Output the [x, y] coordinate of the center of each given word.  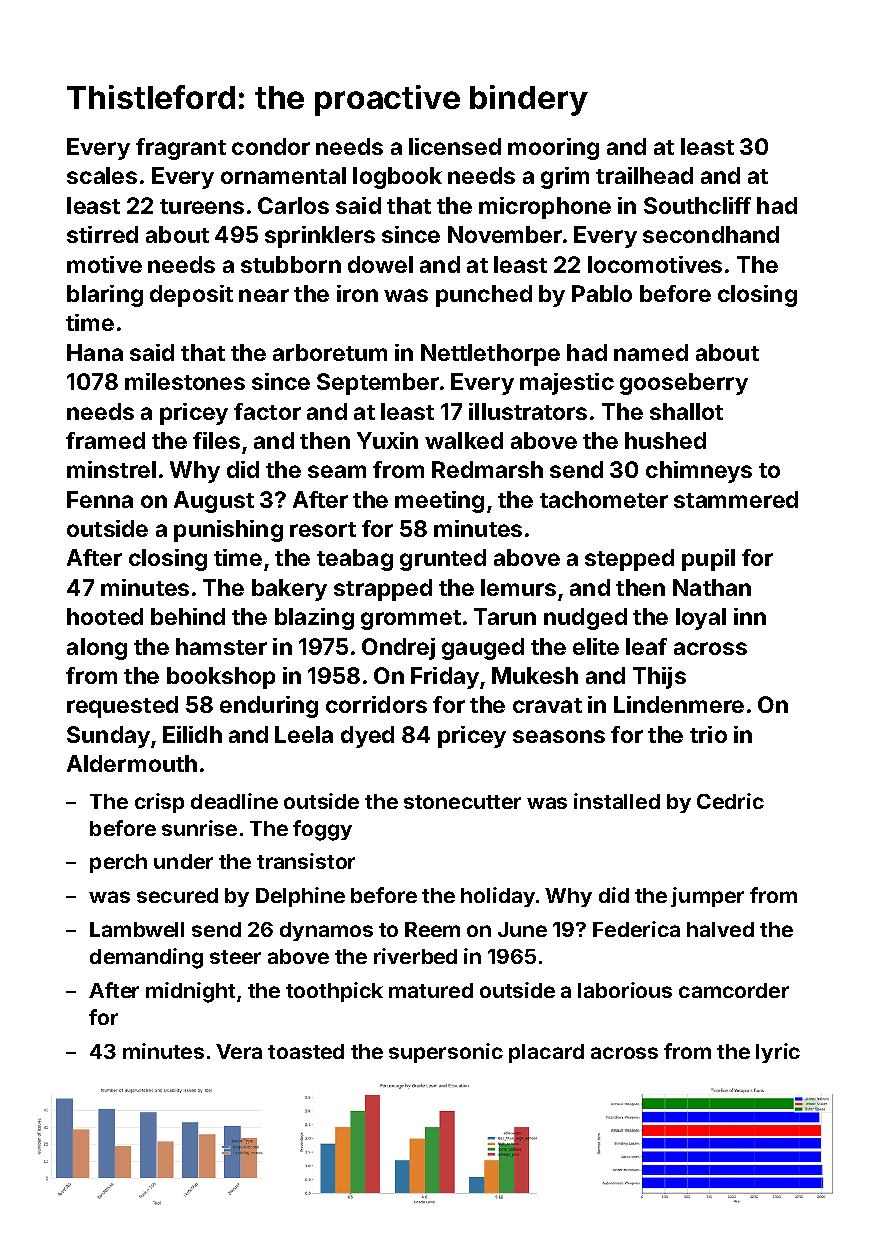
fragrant [181, 149]
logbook [397, 178]
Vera [239, 1051]
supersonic [446, 1053]
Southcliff [697, 205]
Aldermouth [132, 763]
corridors [376, 704]
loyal [701, 619]
